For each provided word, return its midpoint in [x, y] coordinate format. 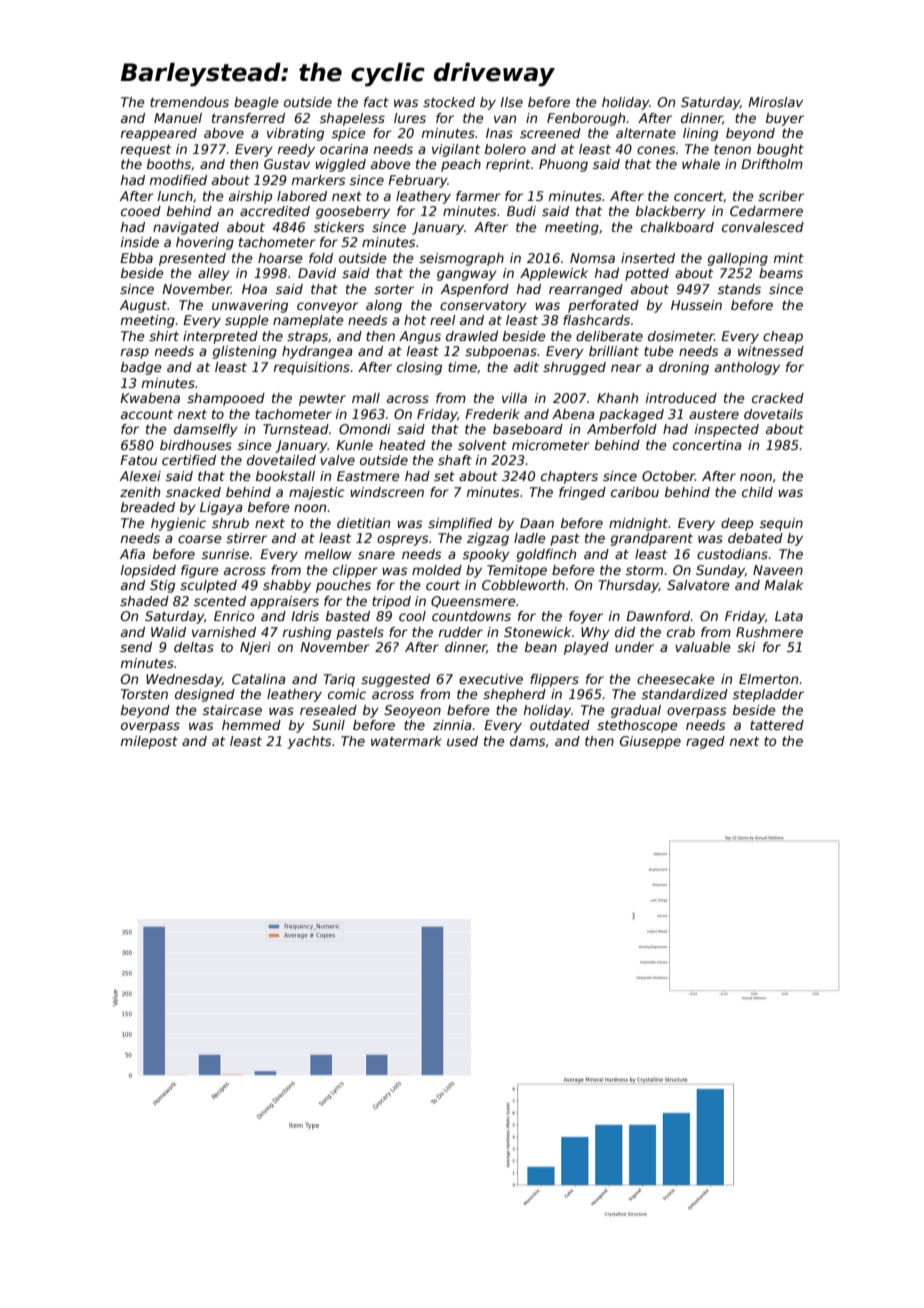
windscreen [387, 492]
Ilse [511, 102]
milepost [149, 742]
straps [307, 338]
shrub [230, 523]
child [757, 492]
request [146, 150]
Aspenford [475, 290]
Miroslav [775, 102]
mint [789, 258]
